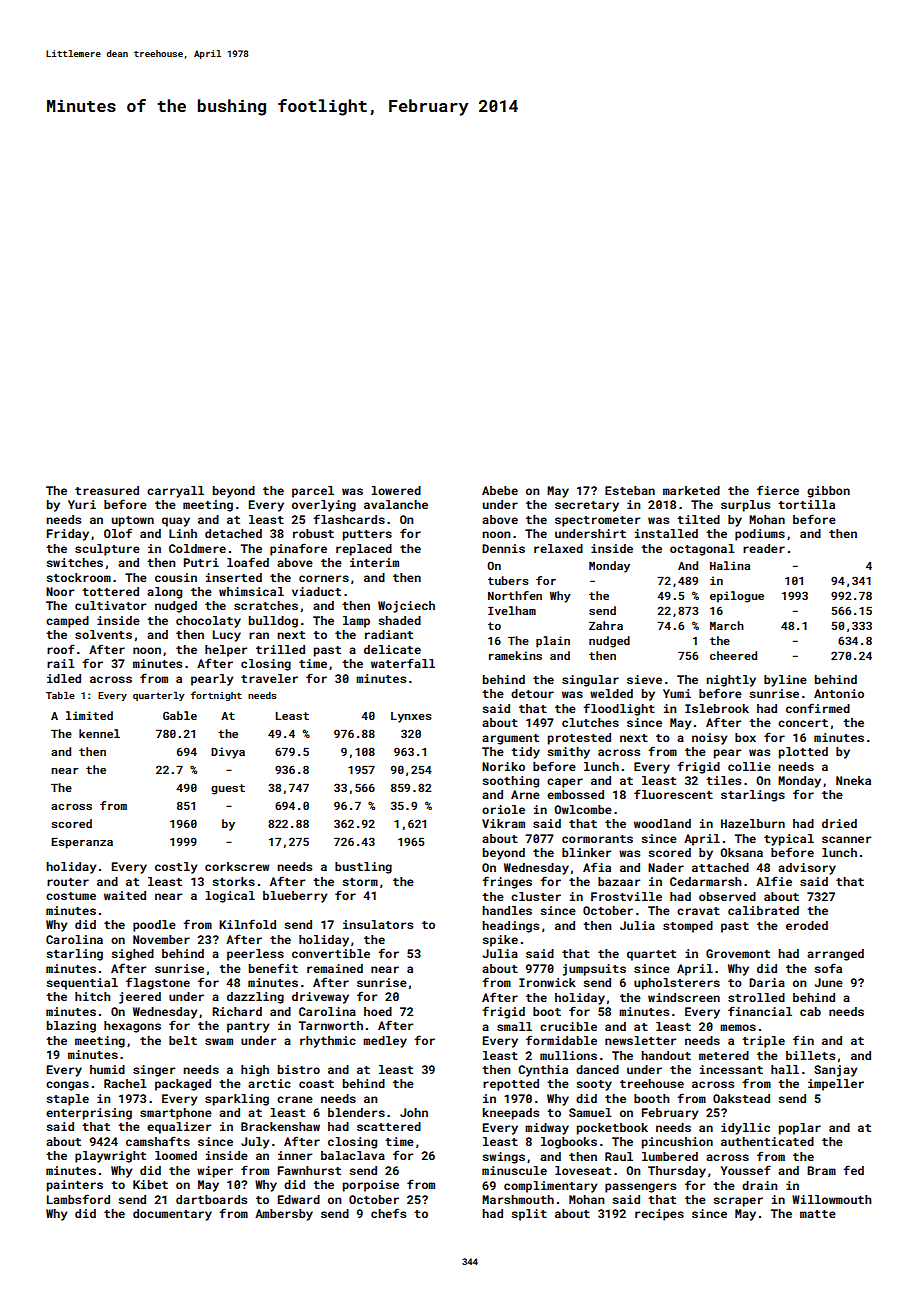 This image has width=924, height=1308. What do you see at coordinates (60, 695) in the image?
I see `Table` at bounding box center [60, 695].
